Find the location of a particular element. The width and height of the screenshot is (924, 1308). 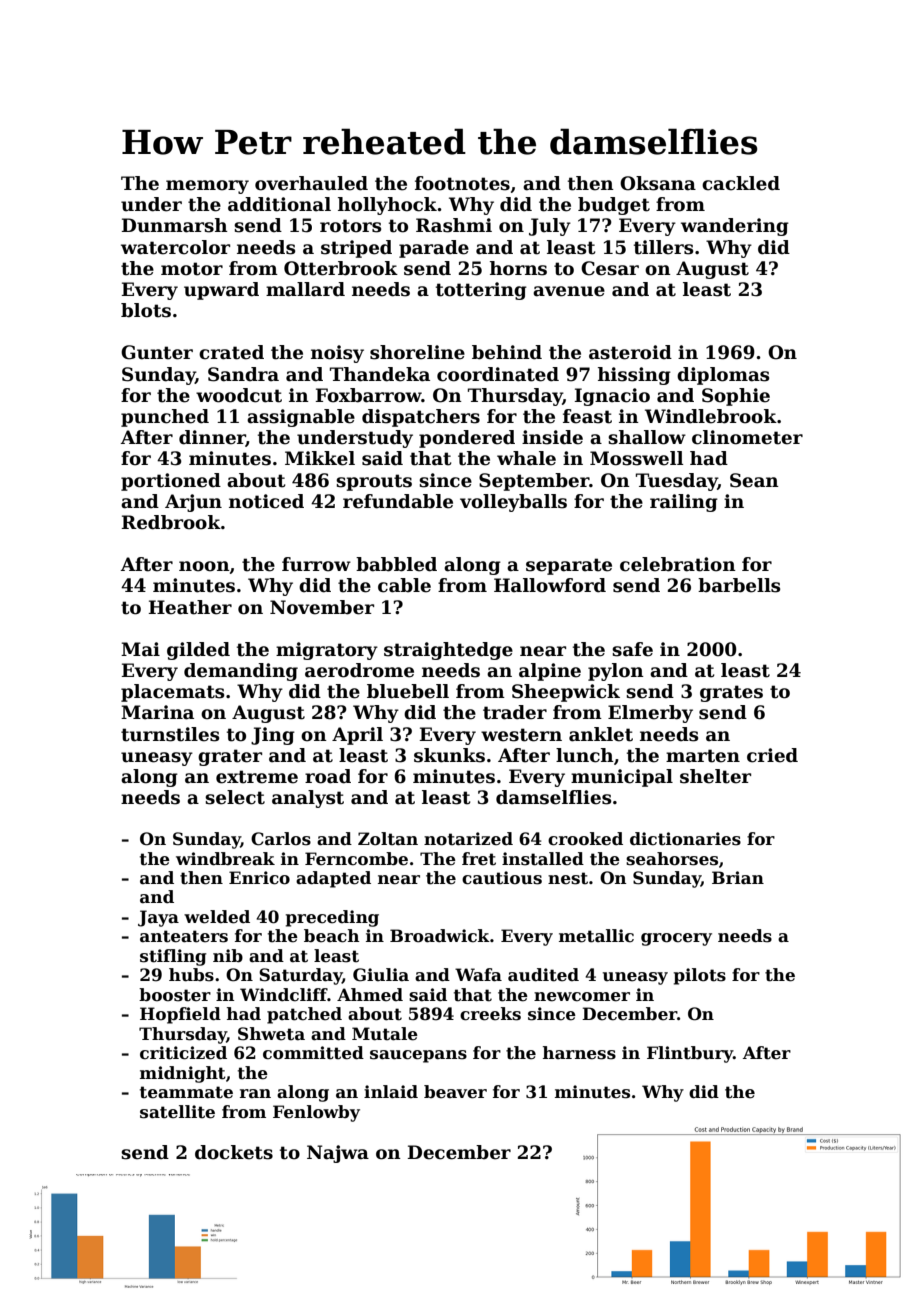

Najwa is located at coordinates (338, 1154).
